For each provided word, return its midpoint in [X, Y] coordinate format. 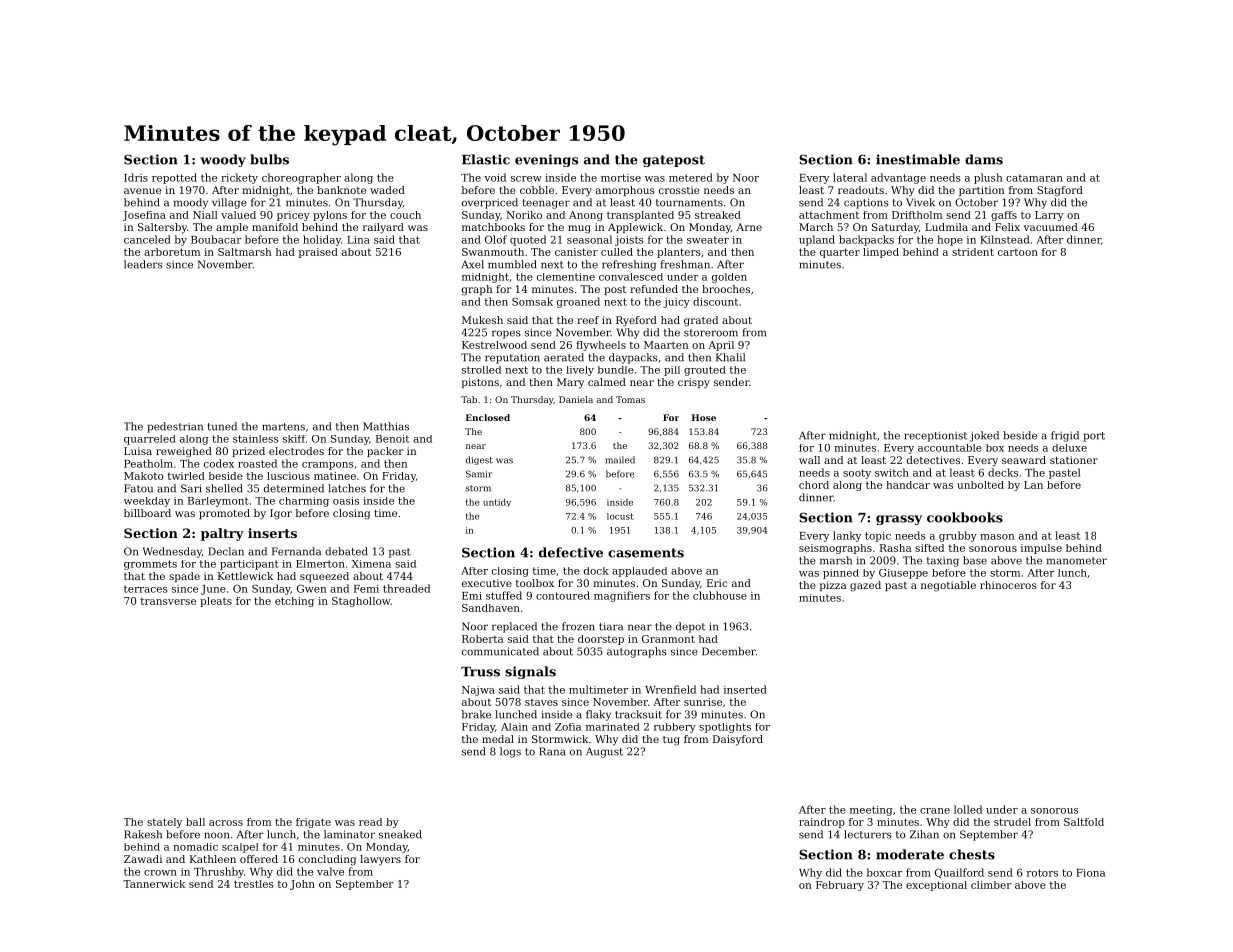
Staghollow [361, 602]
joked [984, 436]
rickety [239, 178]
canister [576, 252]
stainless [255, 439]
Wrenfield [670, 689]
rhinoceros [1008, 585]
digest [479, 460]
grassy [899, 520]
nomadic [195, 847]
